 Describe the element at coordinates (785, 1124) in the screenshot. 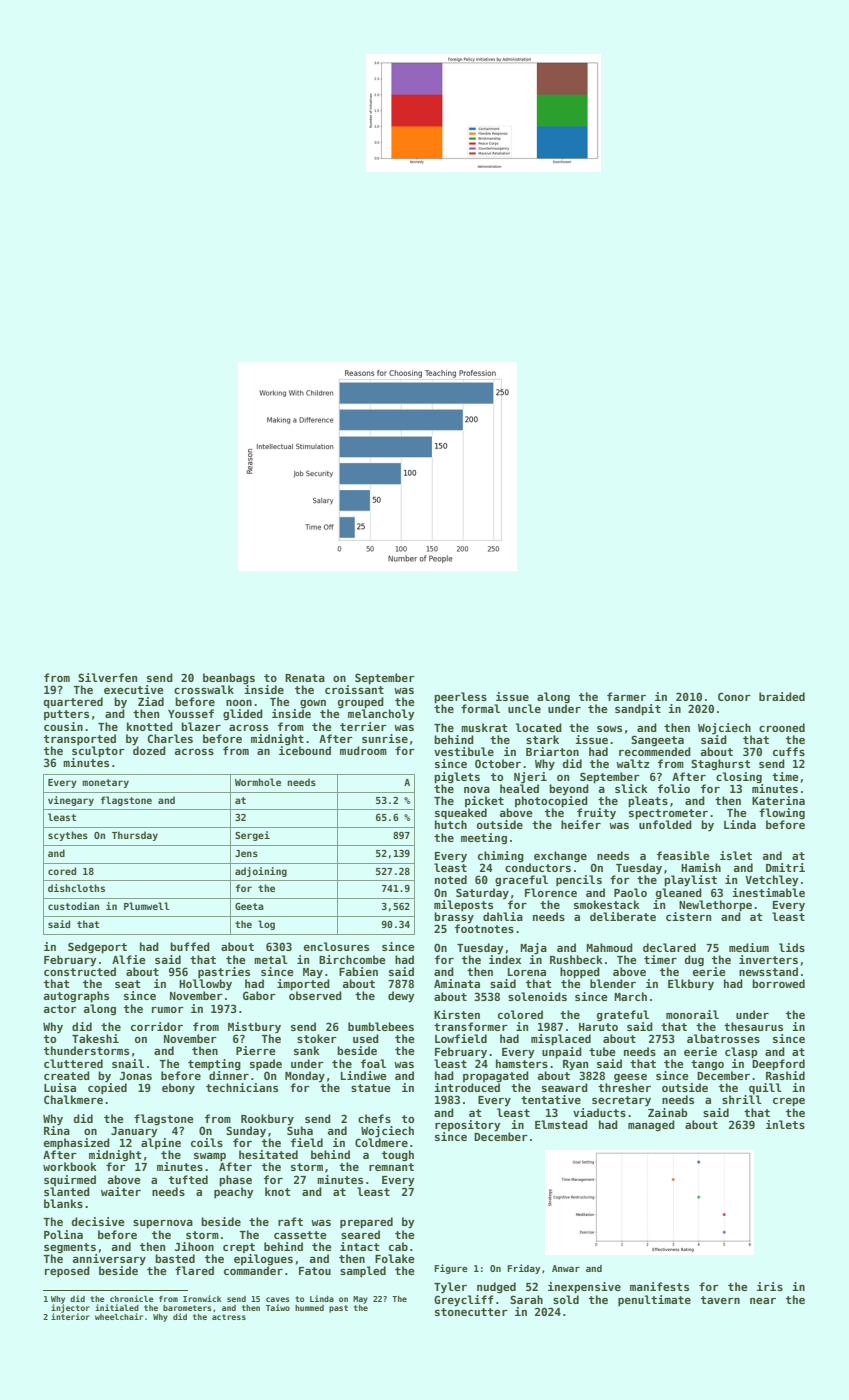

I see `inlets` at that location.
